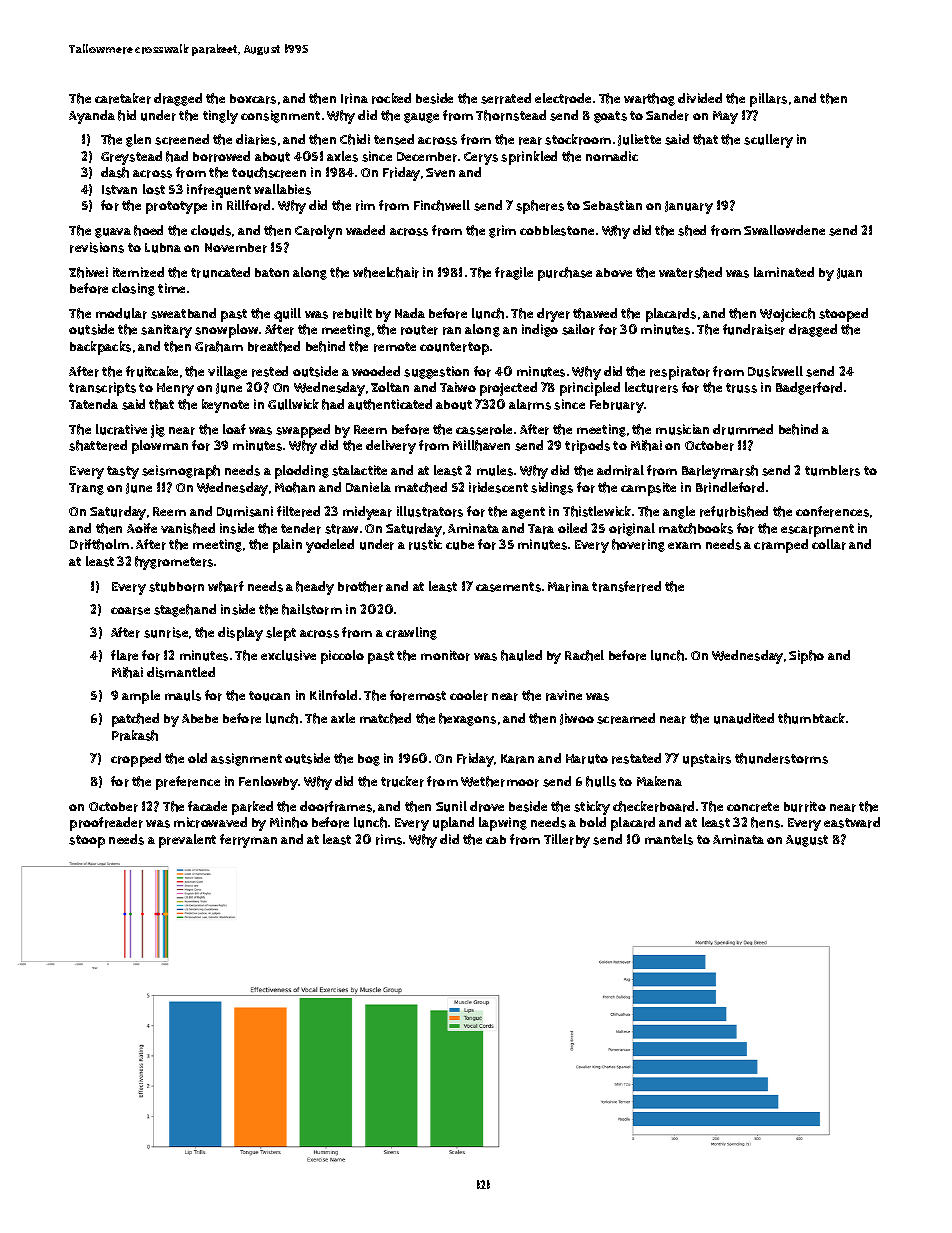  I want to click on toucan, so click(269, 696).
